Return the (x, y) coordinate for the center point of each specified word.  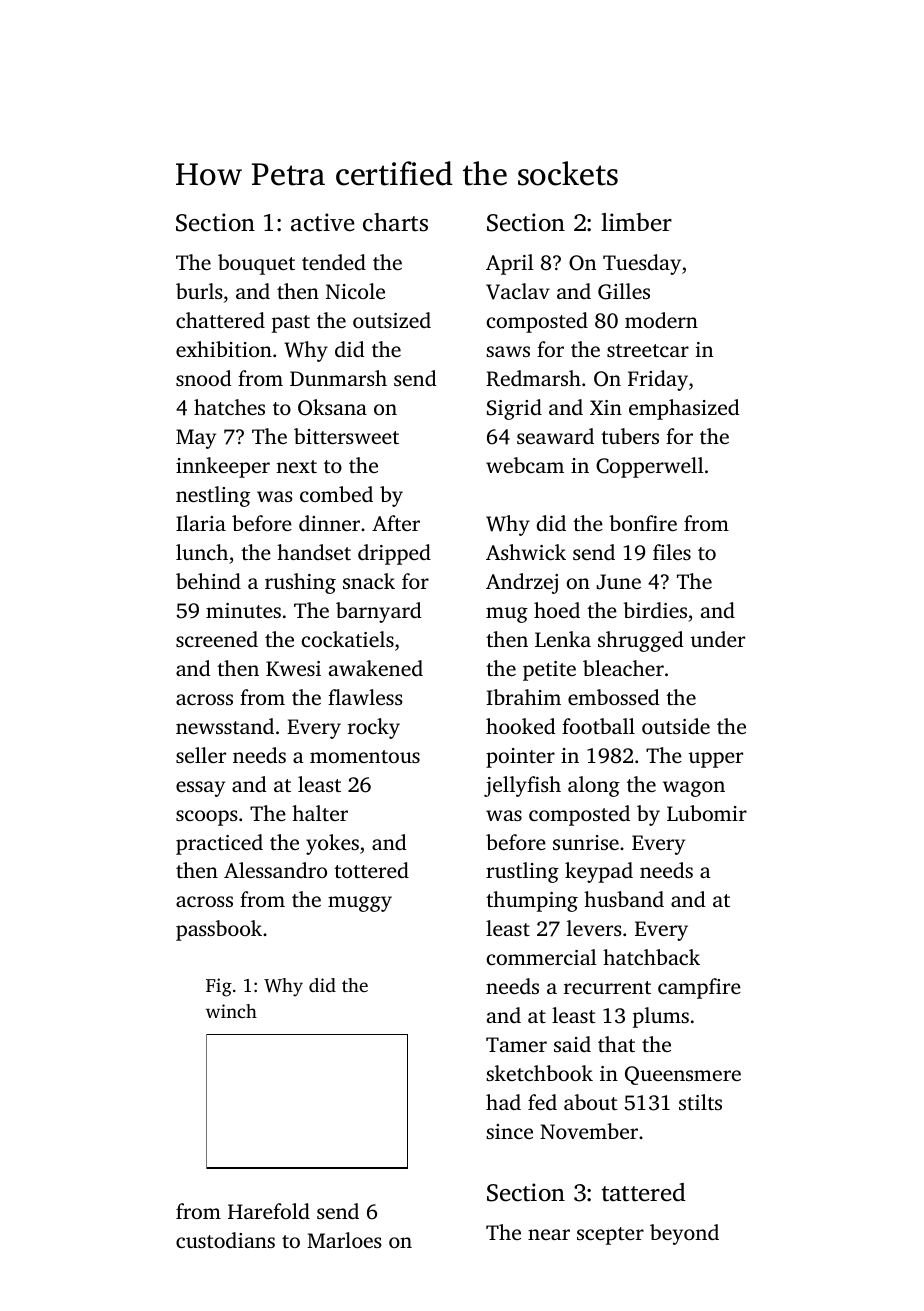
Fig (219, 987)
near (549, 1234)
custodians (225, 1240)
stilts (700, 1102)
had (503, 1102)
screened (217, 639)
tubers (630, 436)
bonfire (643, 523)
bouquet (256, 264)
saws (508, 351)
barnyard (379, 612)
